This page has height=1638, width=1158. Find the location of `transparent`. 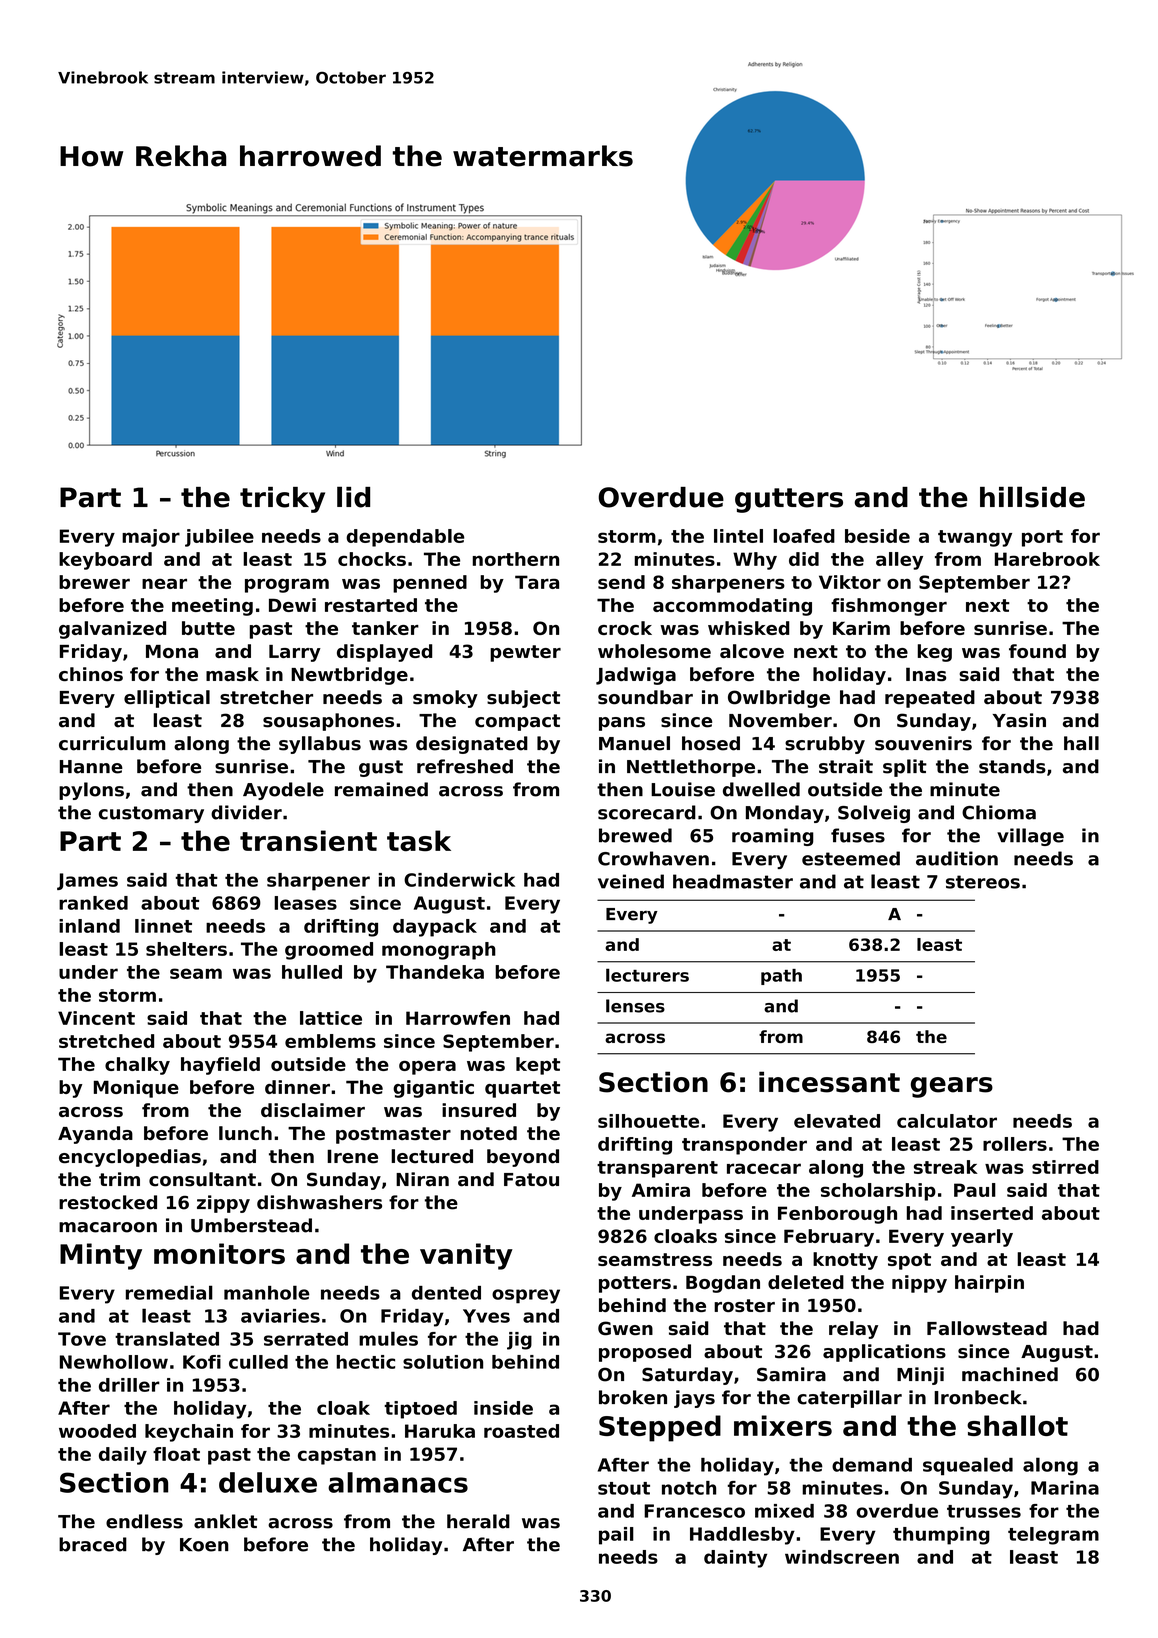

transparent is located at coordinates (657, 1169).
